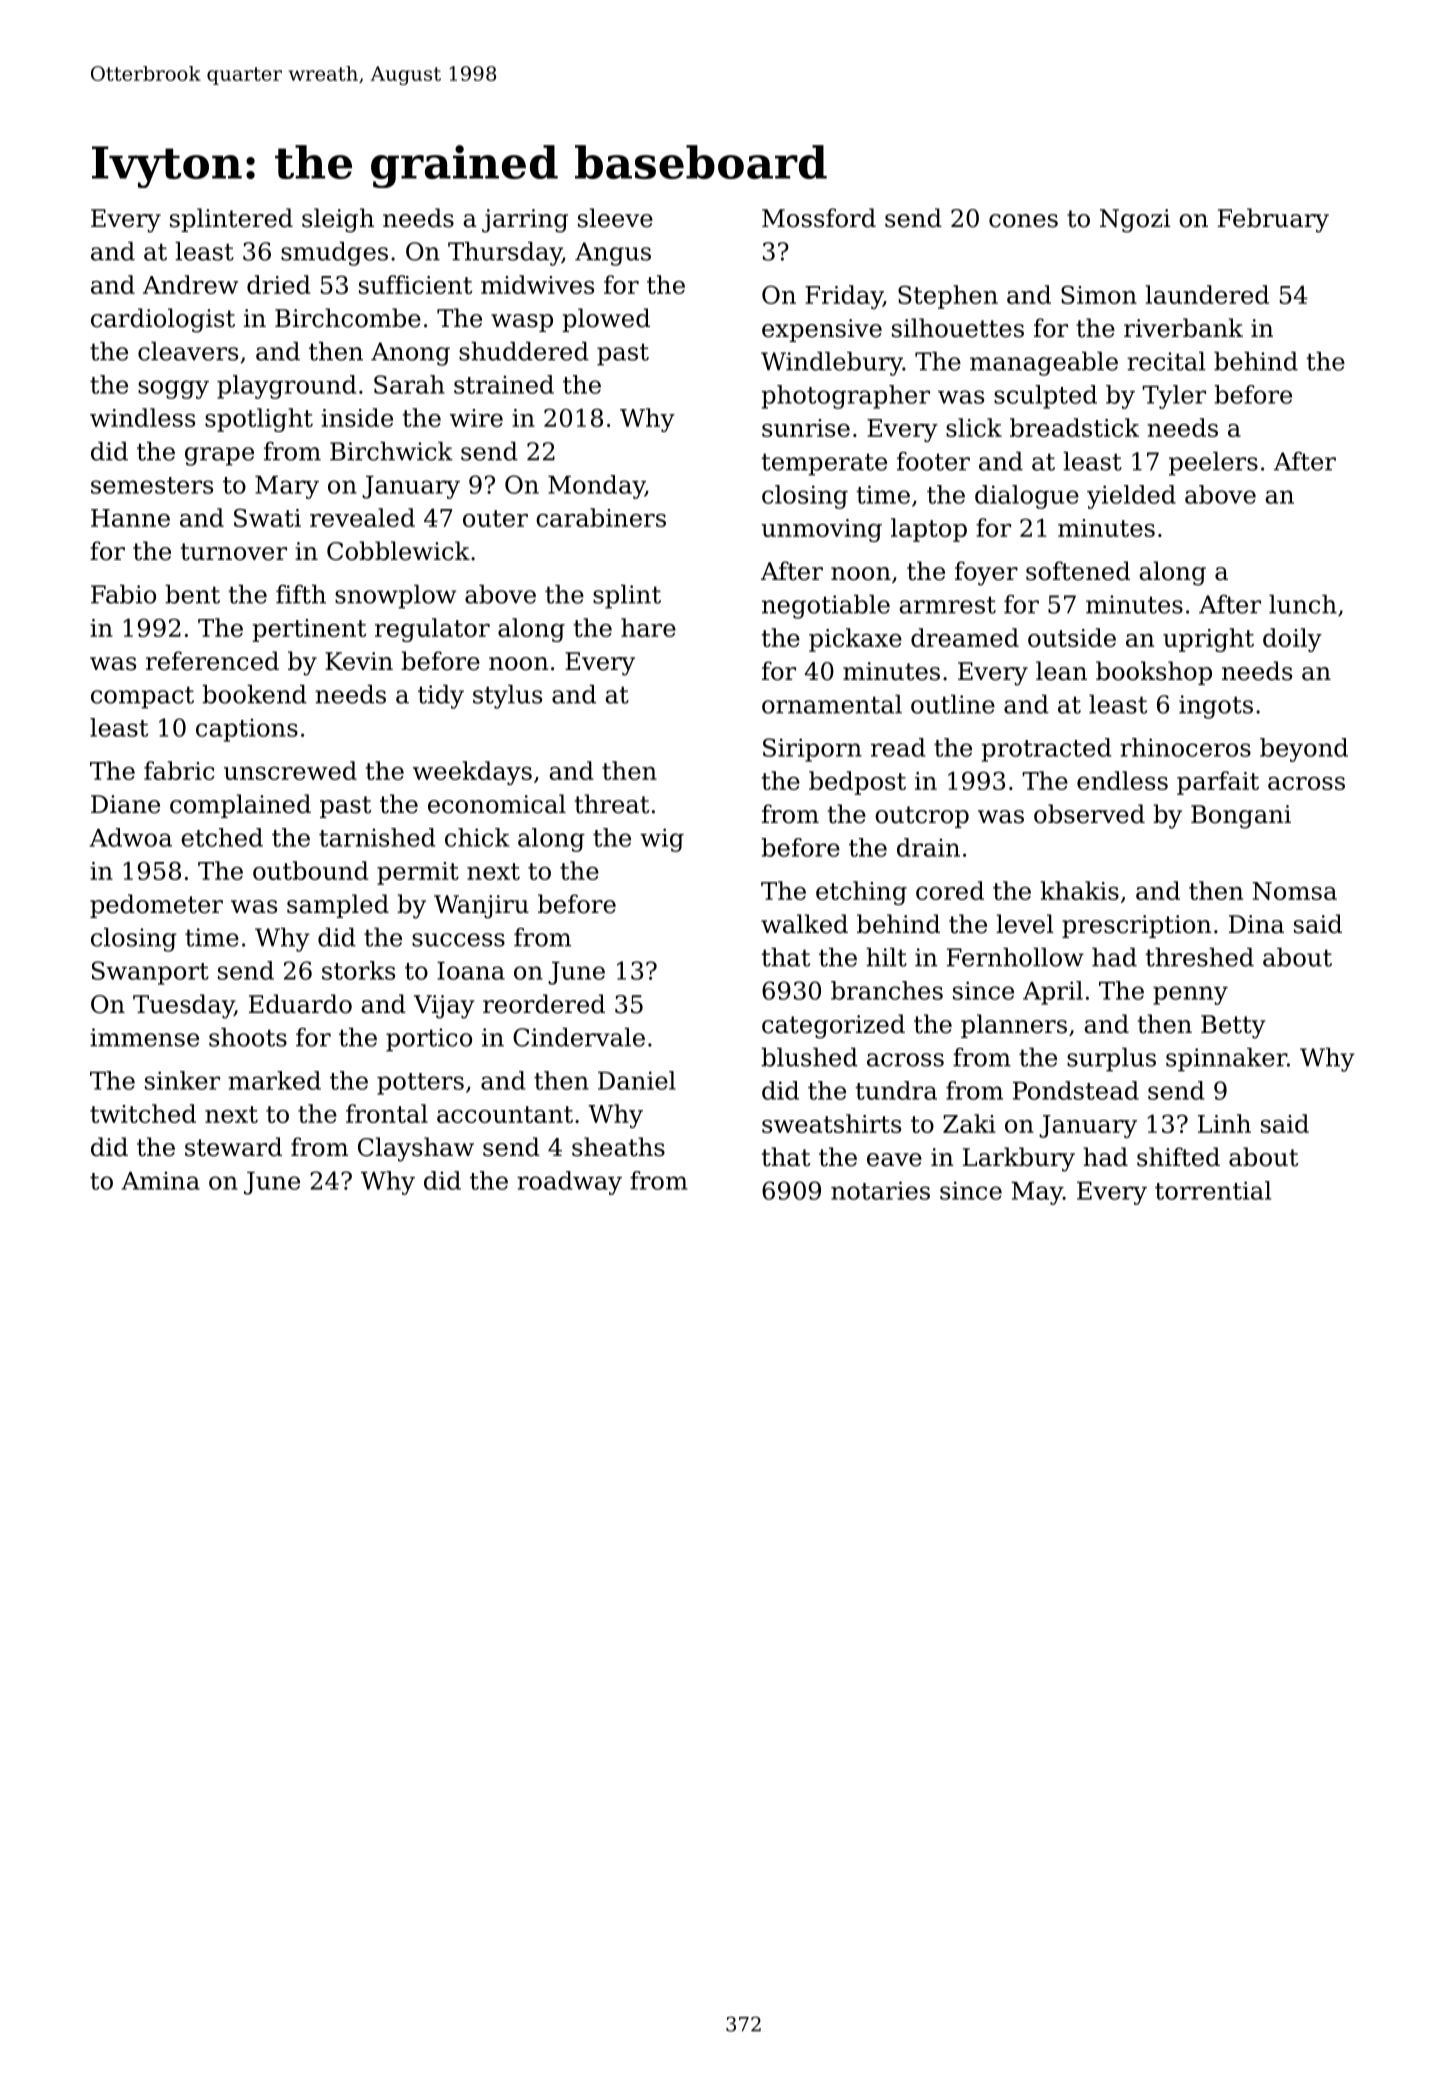 The width and height of the document is (1450, 2100). Describe the element at coordinates (1178, 1157) in the document. I see `shifted` at that location.
